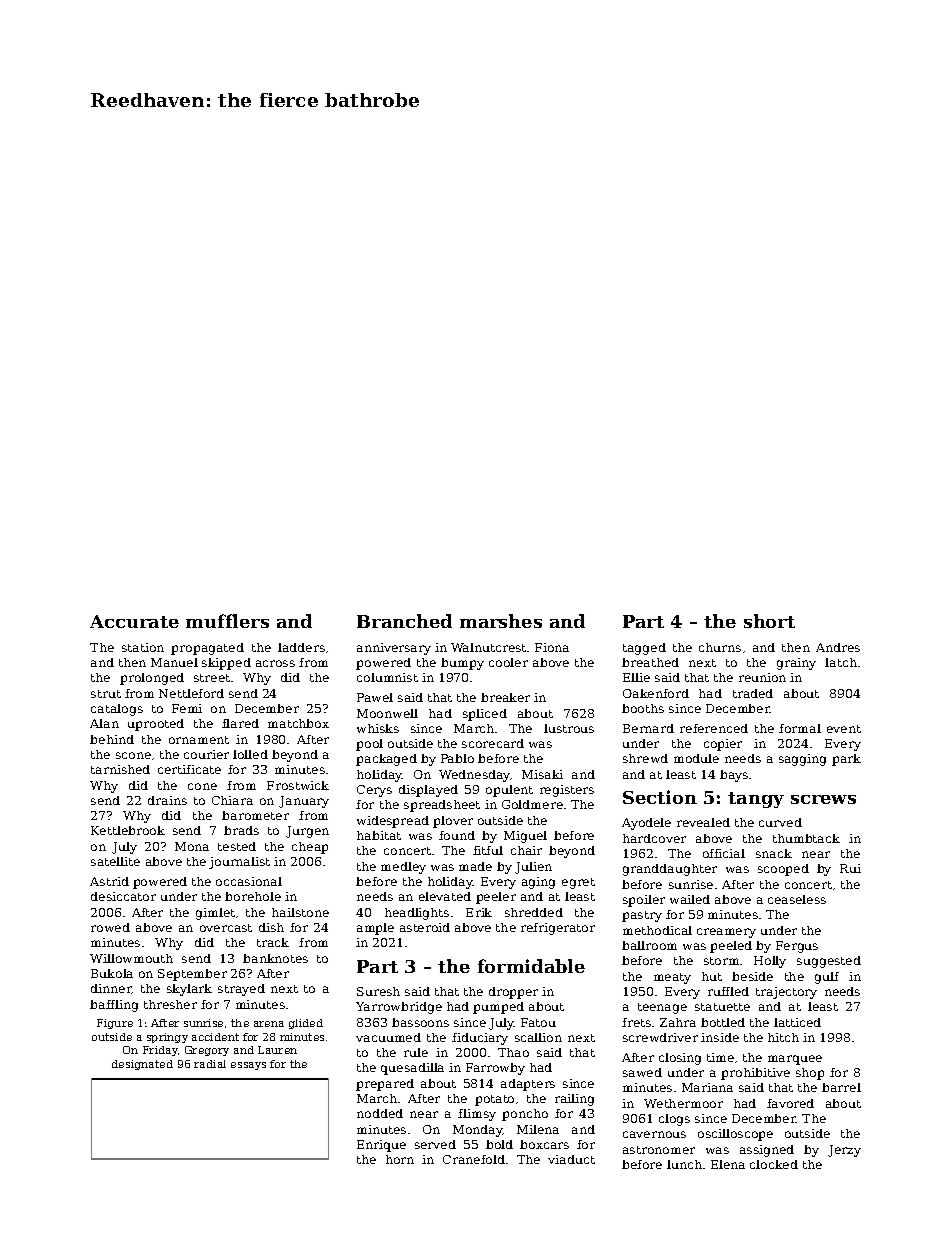  Describe the element at coordinates (542, 774) in the page. I see `Misaki` at that location.
